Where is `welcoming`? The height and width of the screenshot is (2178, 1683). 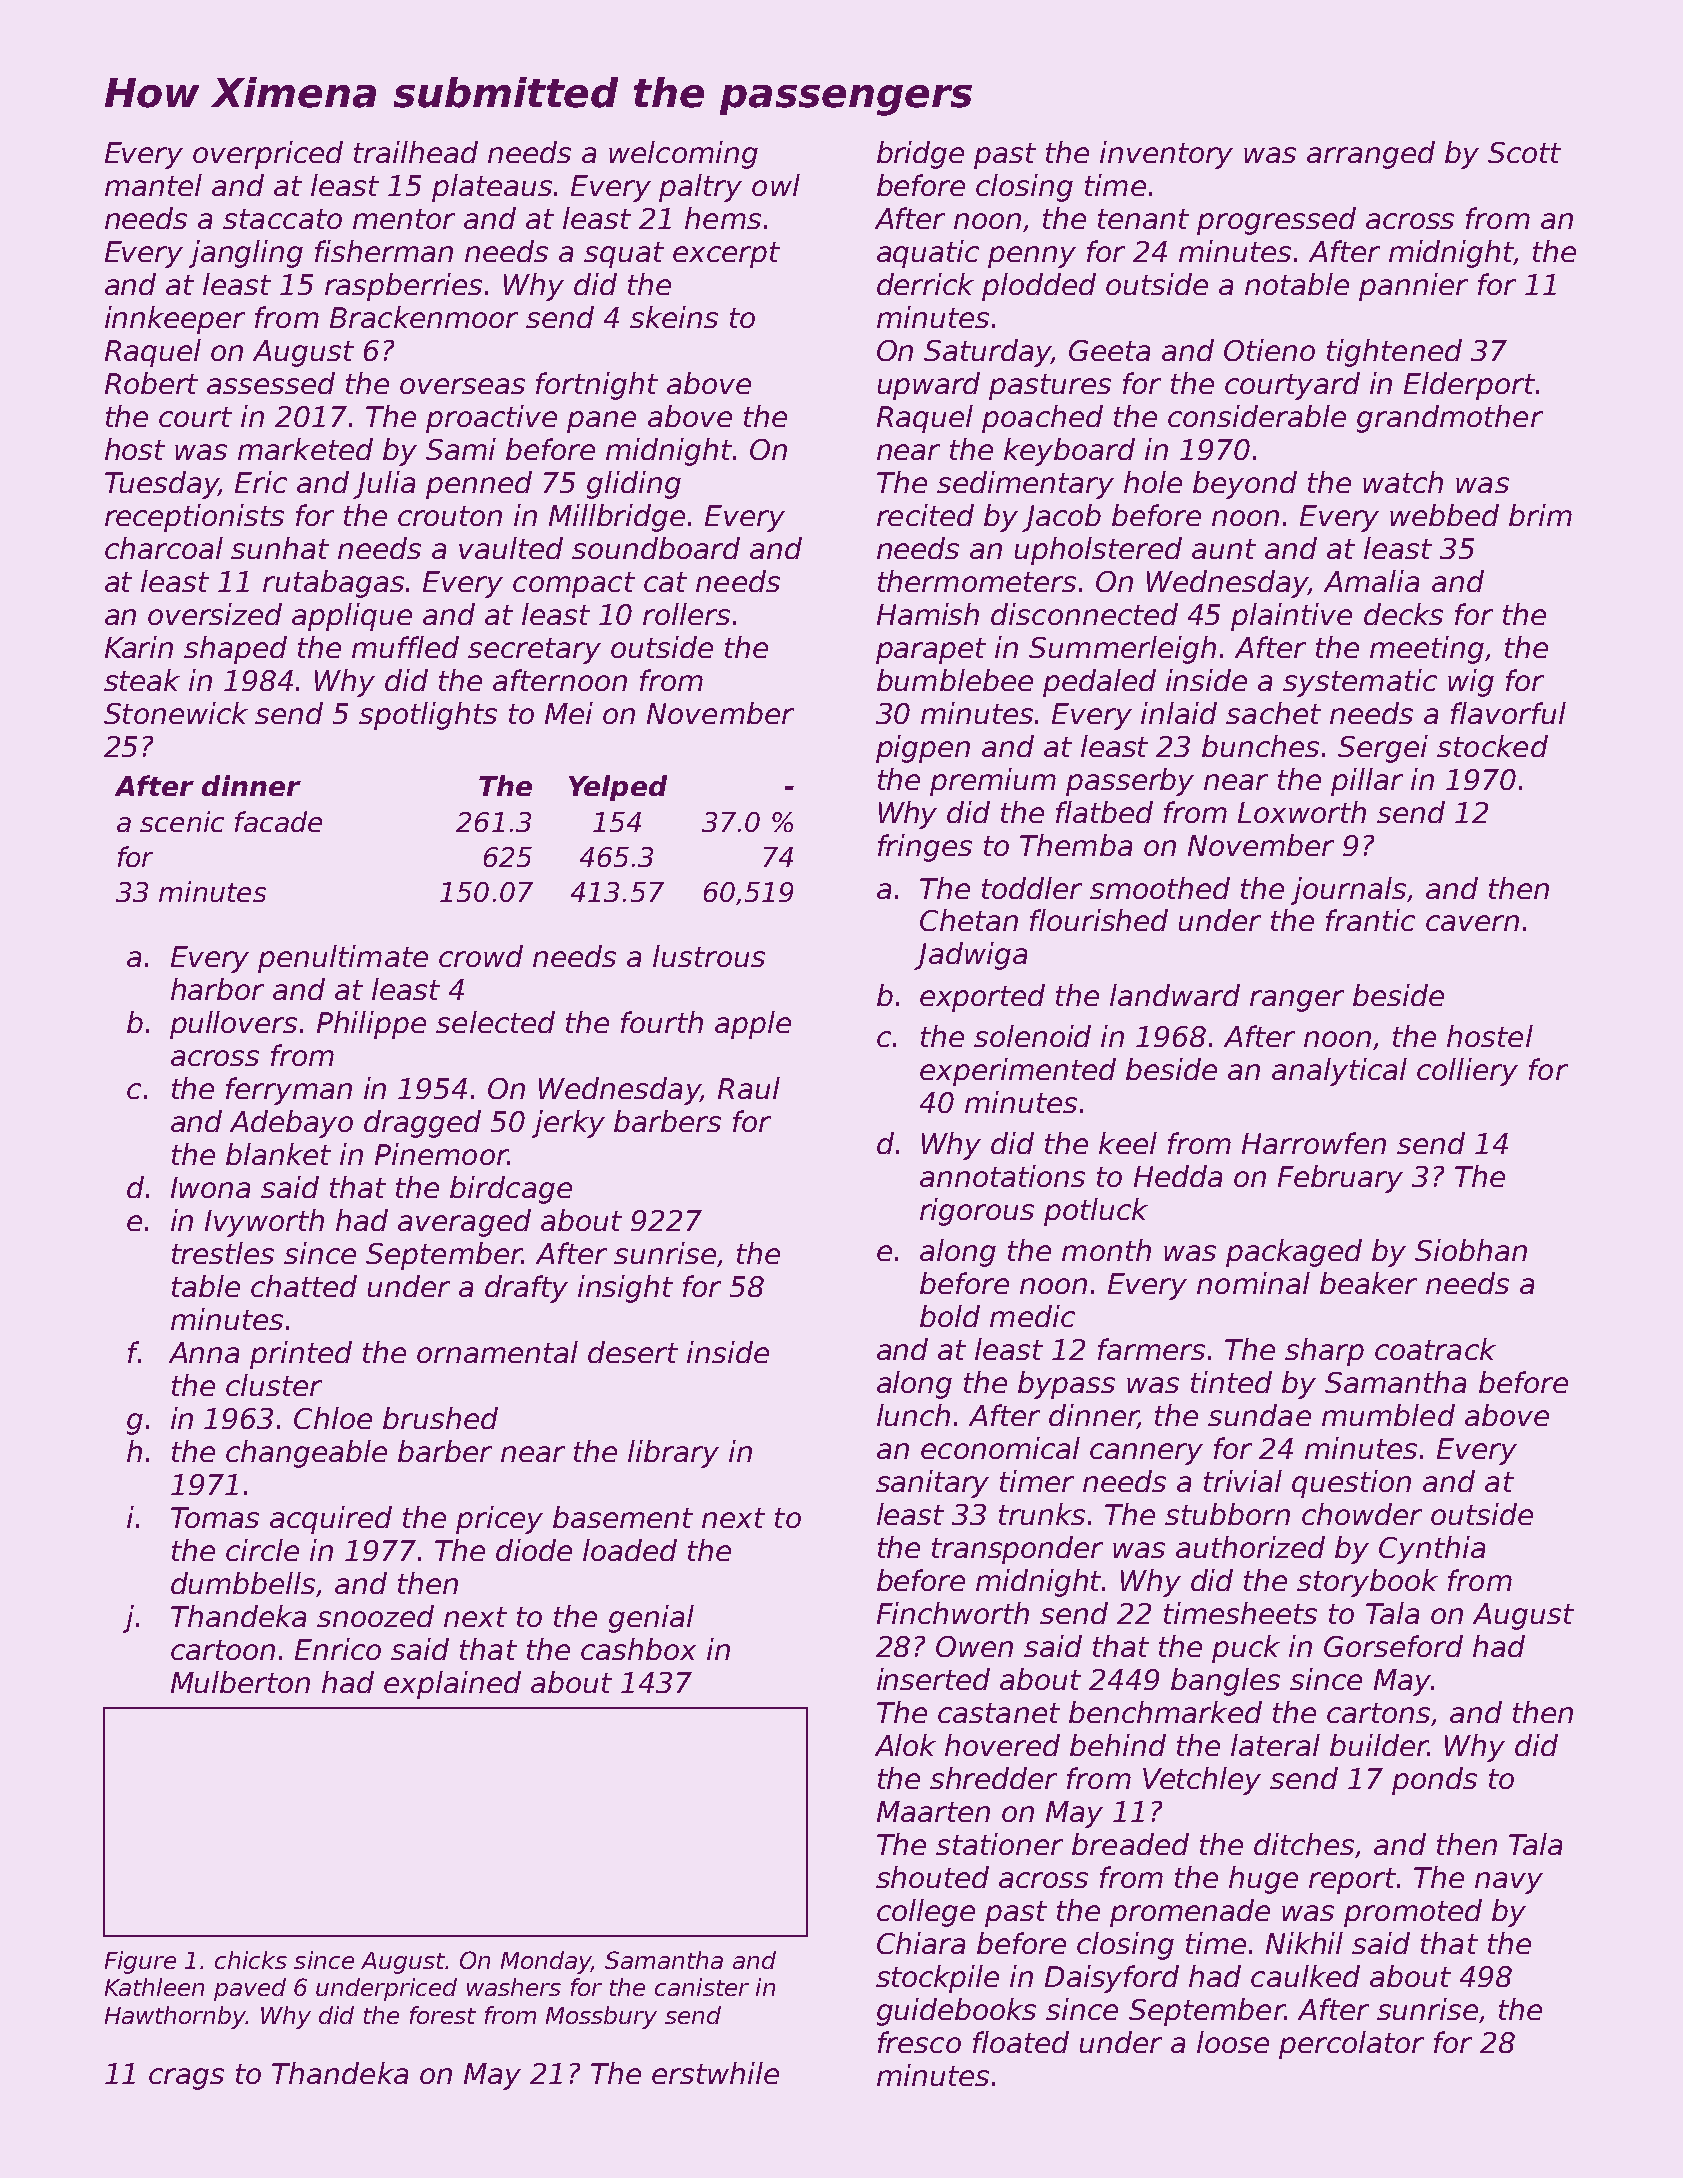 welcoming is located at coordinates (683, 155).
